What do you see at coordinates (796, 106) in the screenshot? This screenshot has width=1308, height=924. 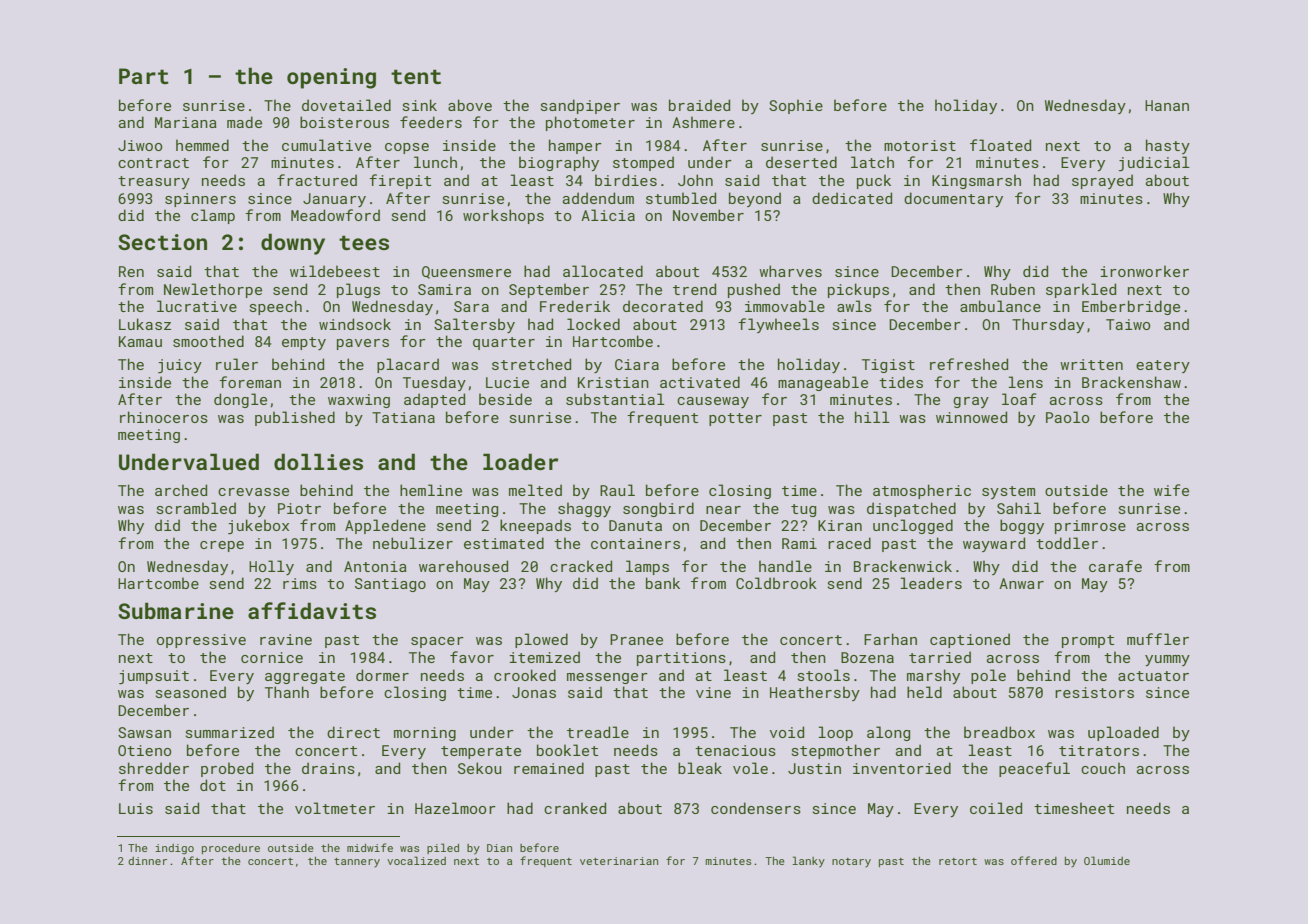 I see `Sophie` at bounding box center [796, 106].
